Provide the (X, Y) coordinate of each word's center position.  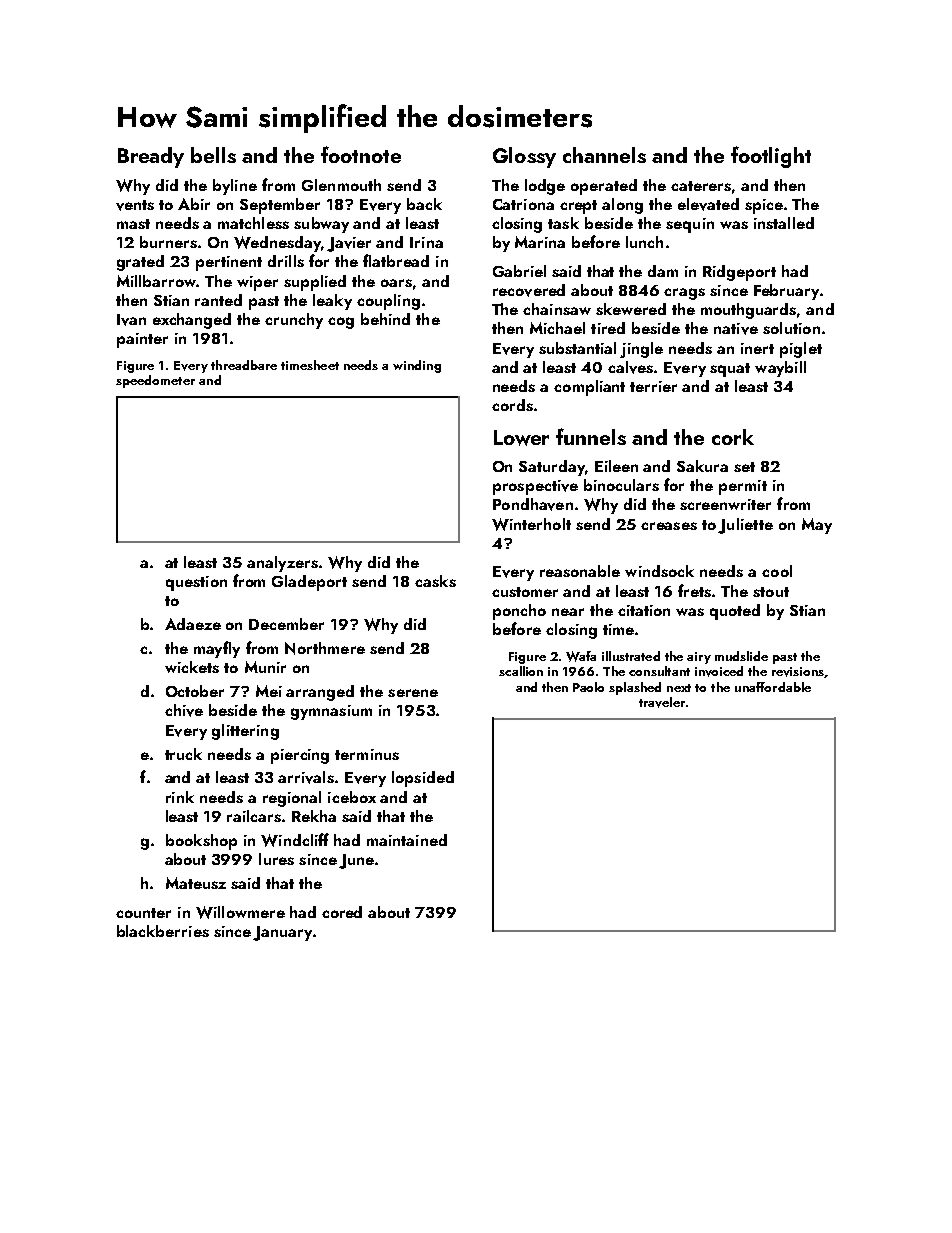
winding (417, 366)
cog (341, 323)
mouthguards (748, 311)
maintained (407, 840)
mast (133, 224)
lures (276, 859)
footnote (361, 154)
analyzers (282, 564)
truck (183, 754)
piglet (801, 350)
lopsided (423, 779)
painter (142, 340)
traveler (662, 702)
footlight (771, 157)
